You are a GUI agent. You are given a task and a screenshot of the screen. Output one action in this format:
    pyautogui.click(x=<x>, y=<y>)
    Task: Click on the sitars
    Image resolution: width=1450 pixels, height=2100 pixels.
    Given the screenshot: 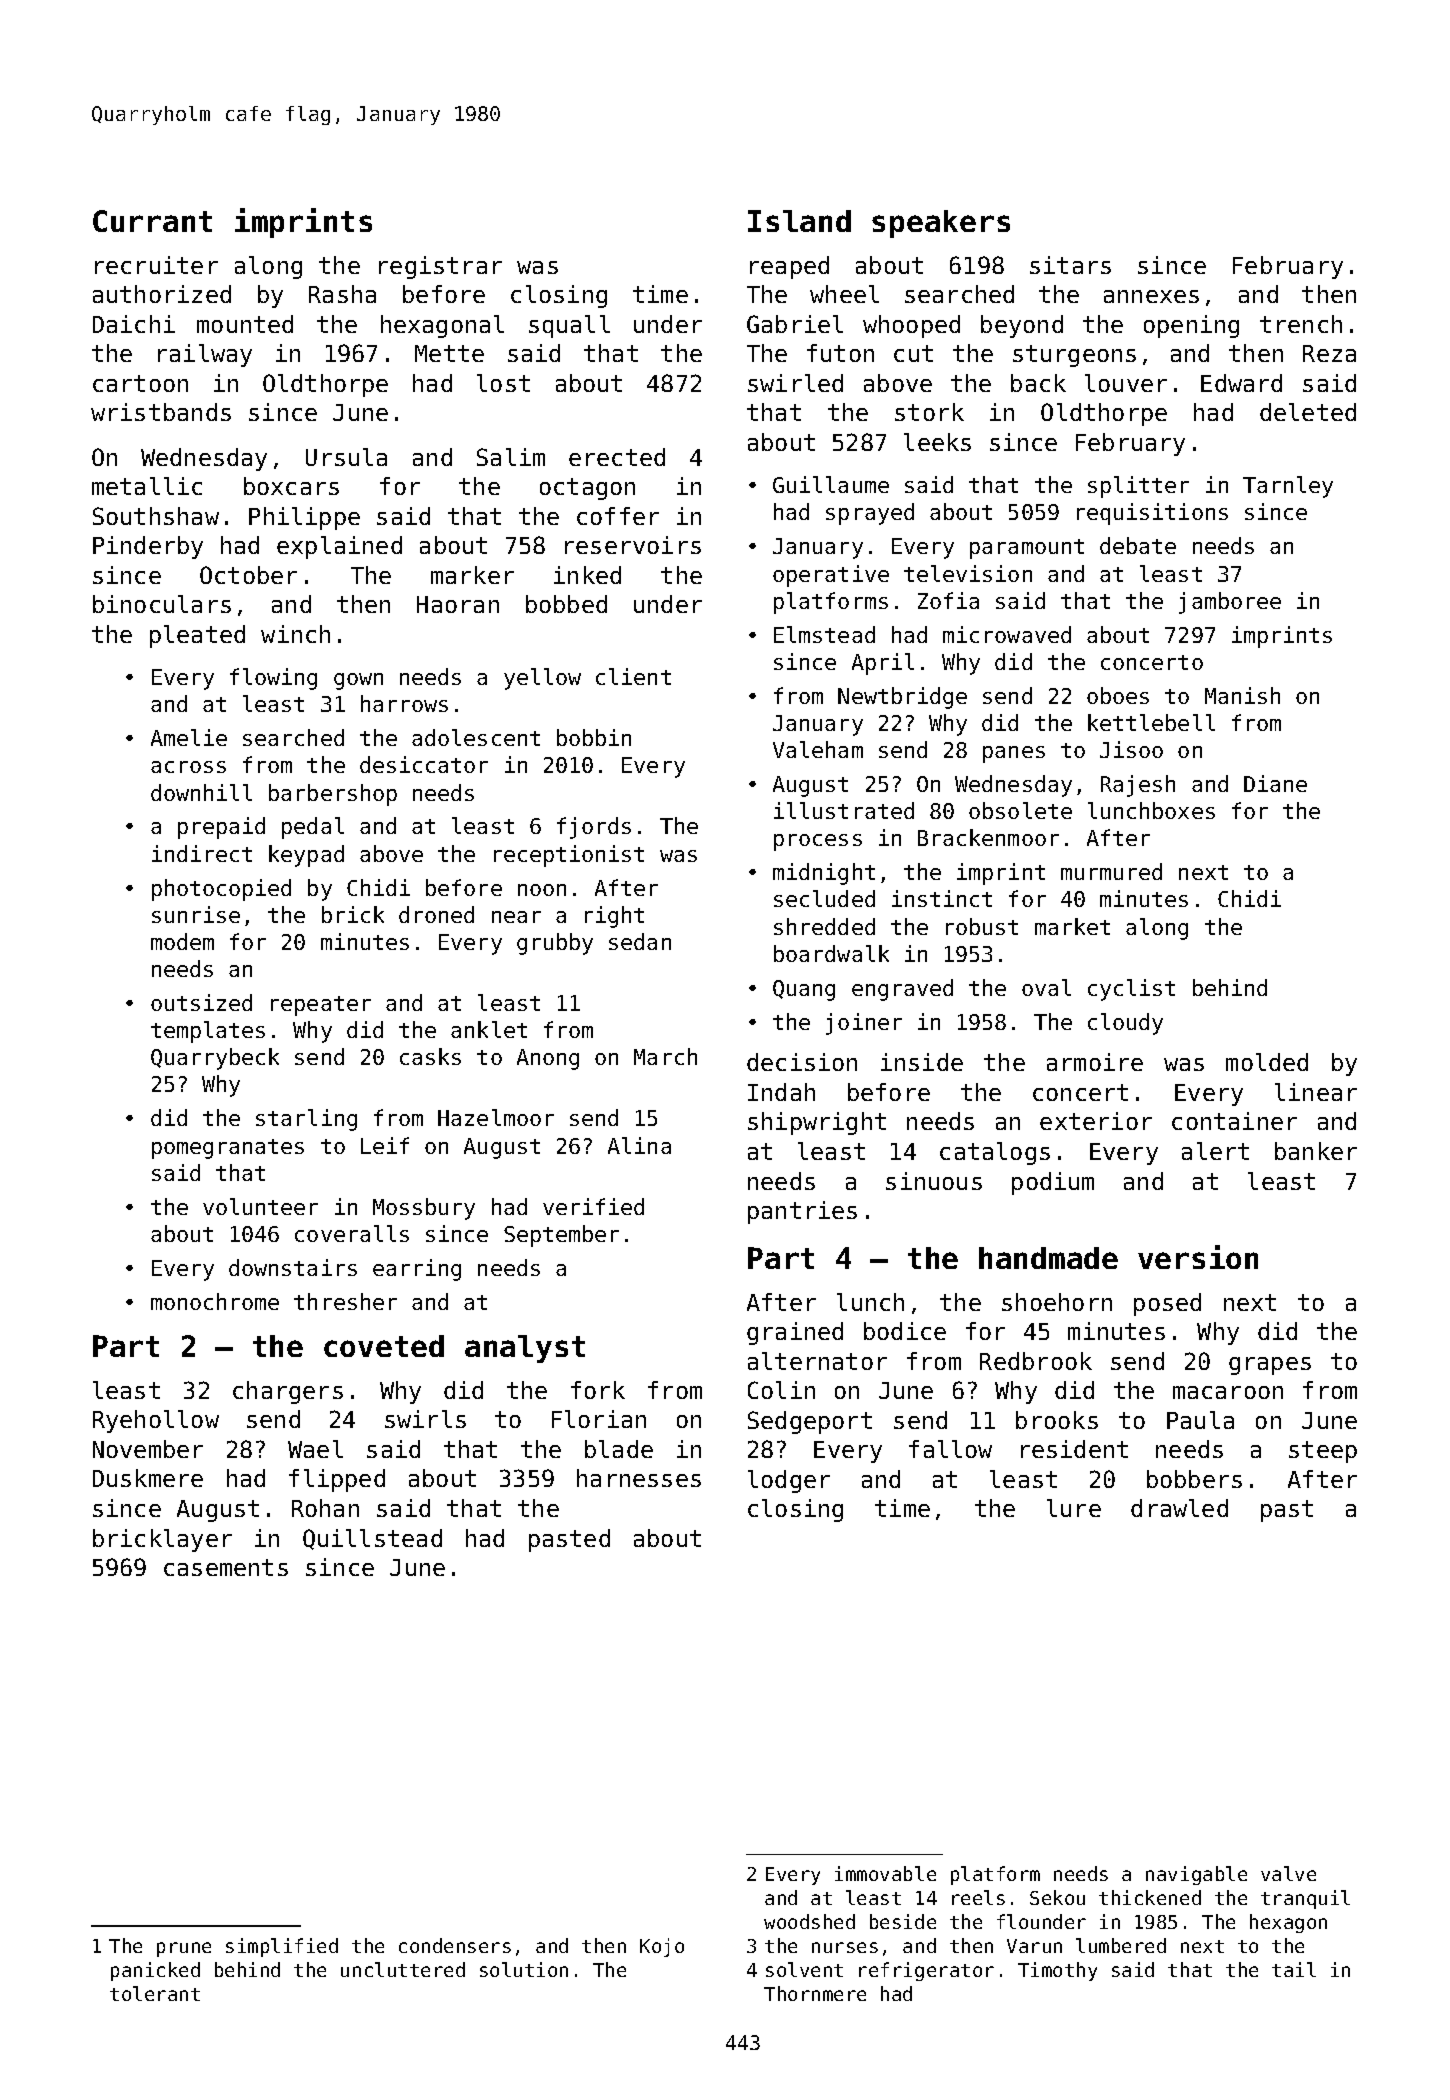 What is the action you would take?
    pyautogui.click(x=1070, y=265)
